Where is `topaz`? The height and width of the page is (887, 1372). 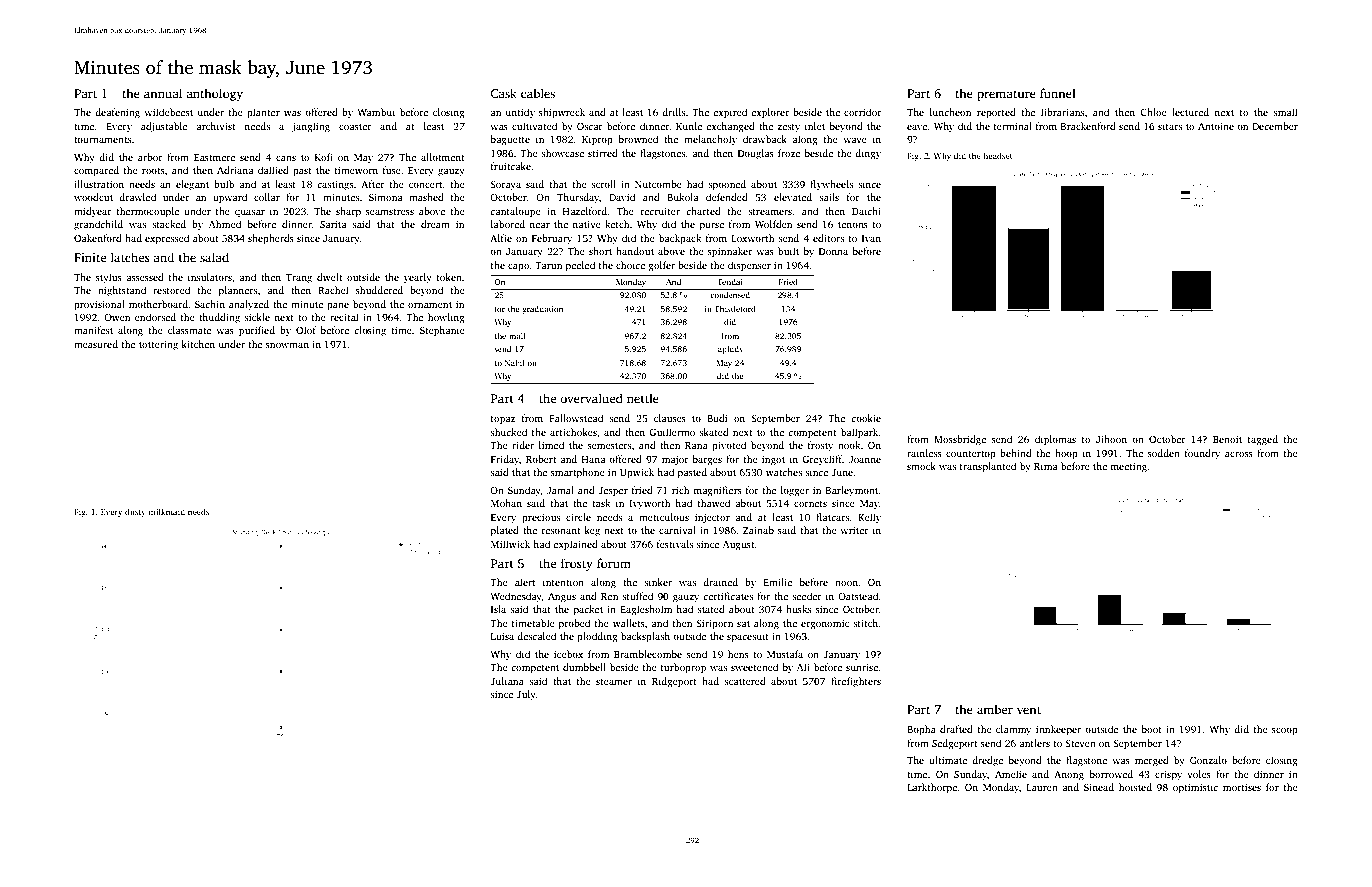
topaz is located at coordinates (503, 420).
